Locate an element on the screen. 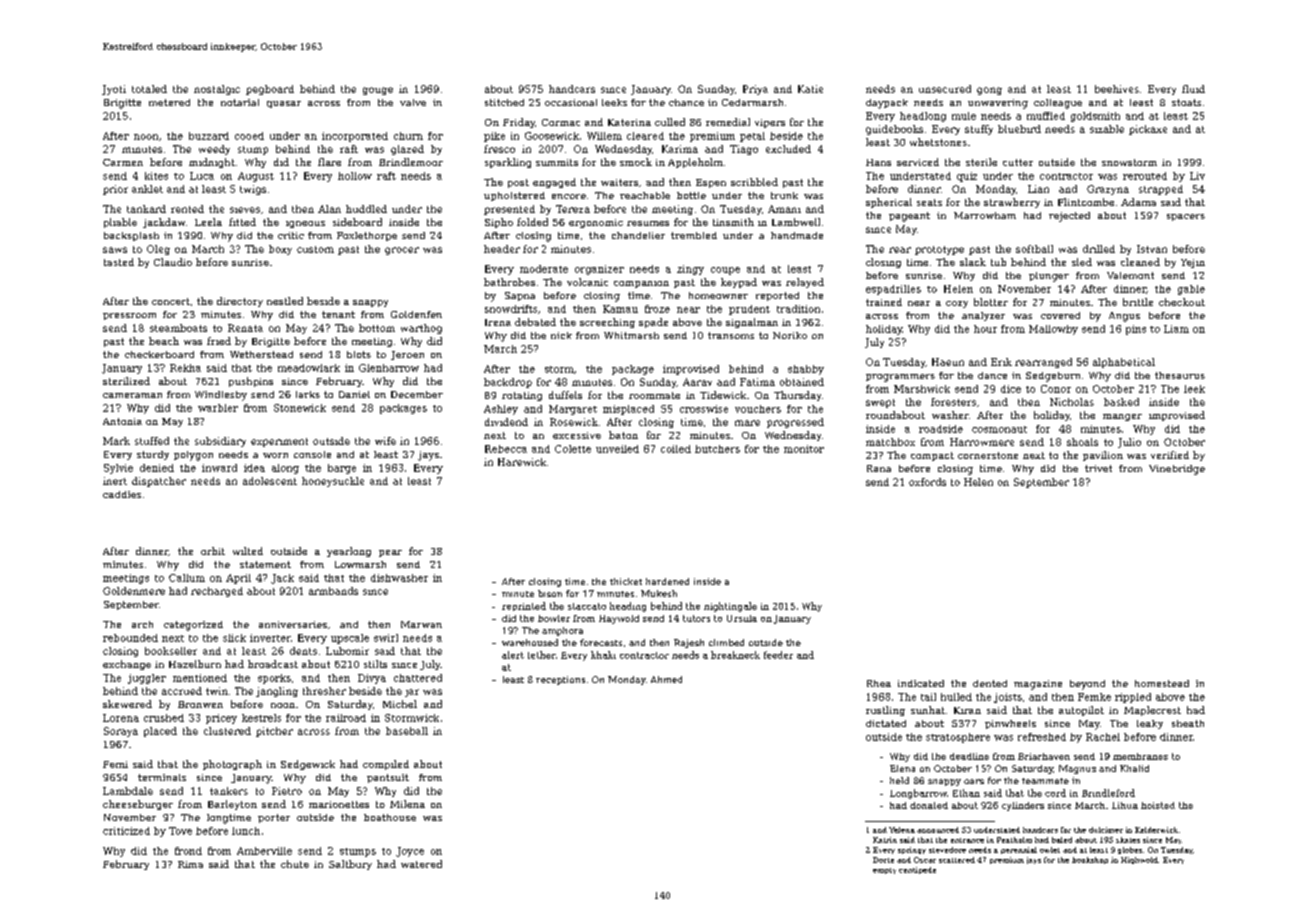 Image resolution: width=1308 pixels, height=924 pixels. watered is located at coordinates (421, 864).
